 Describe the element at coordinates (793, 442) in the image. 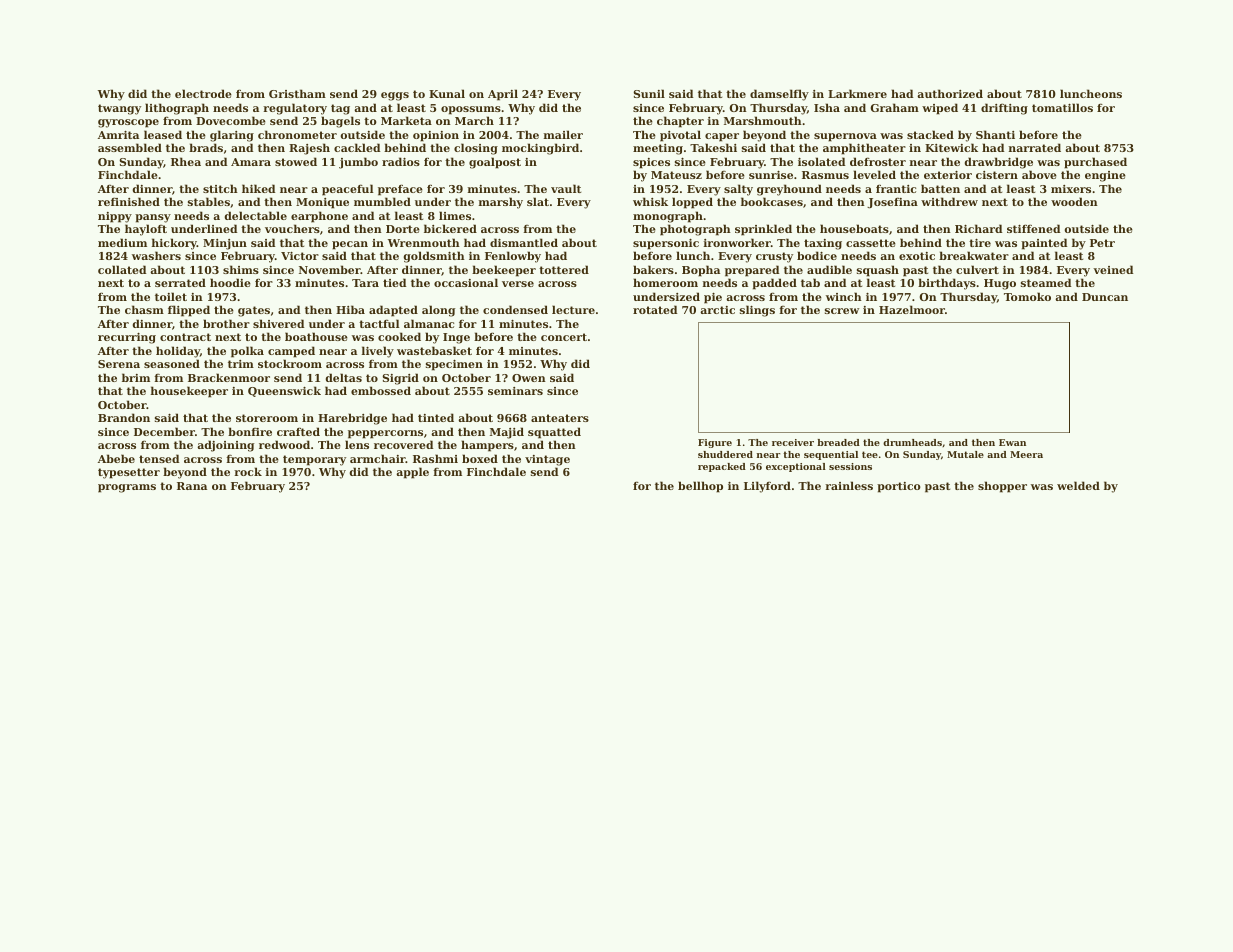

I see `receiver` at that location.
